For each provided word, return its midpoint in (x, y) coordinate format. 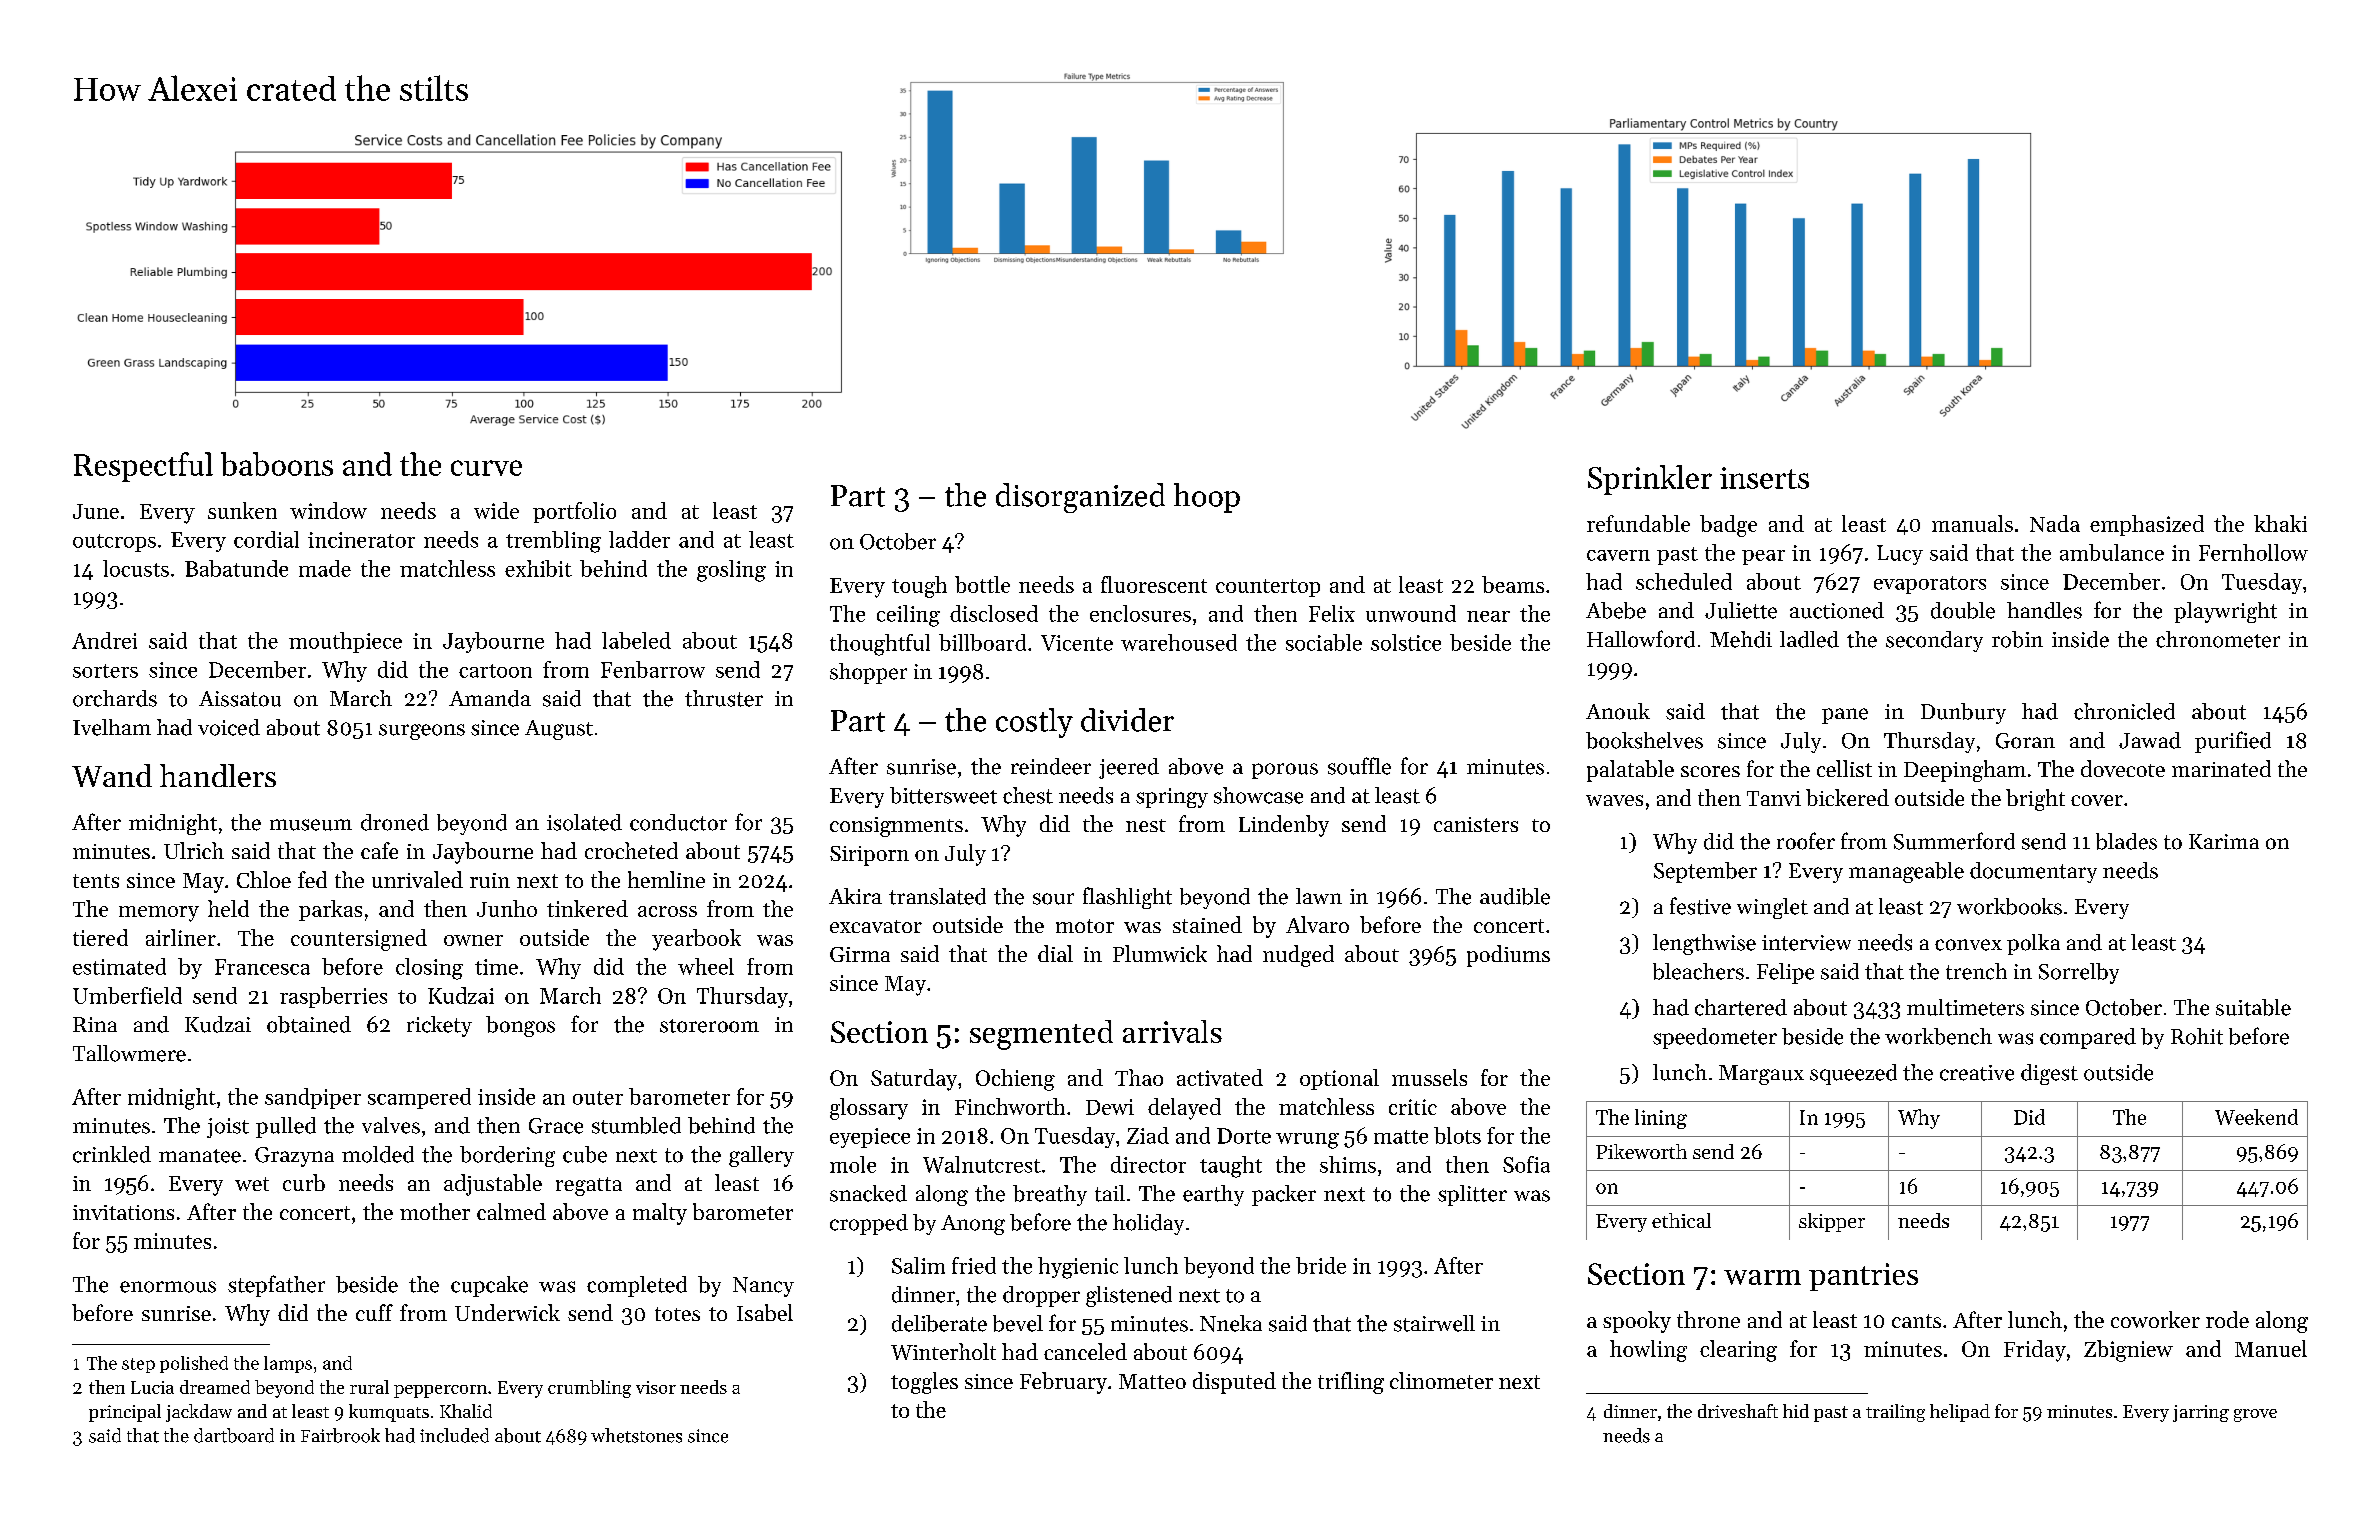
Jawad (2150, 740)
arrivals (1172, 1031)
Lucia (152, 1387)
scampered (419, 1098)
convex (1968, 945)
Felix (1332, 613)
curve (486, 468)
